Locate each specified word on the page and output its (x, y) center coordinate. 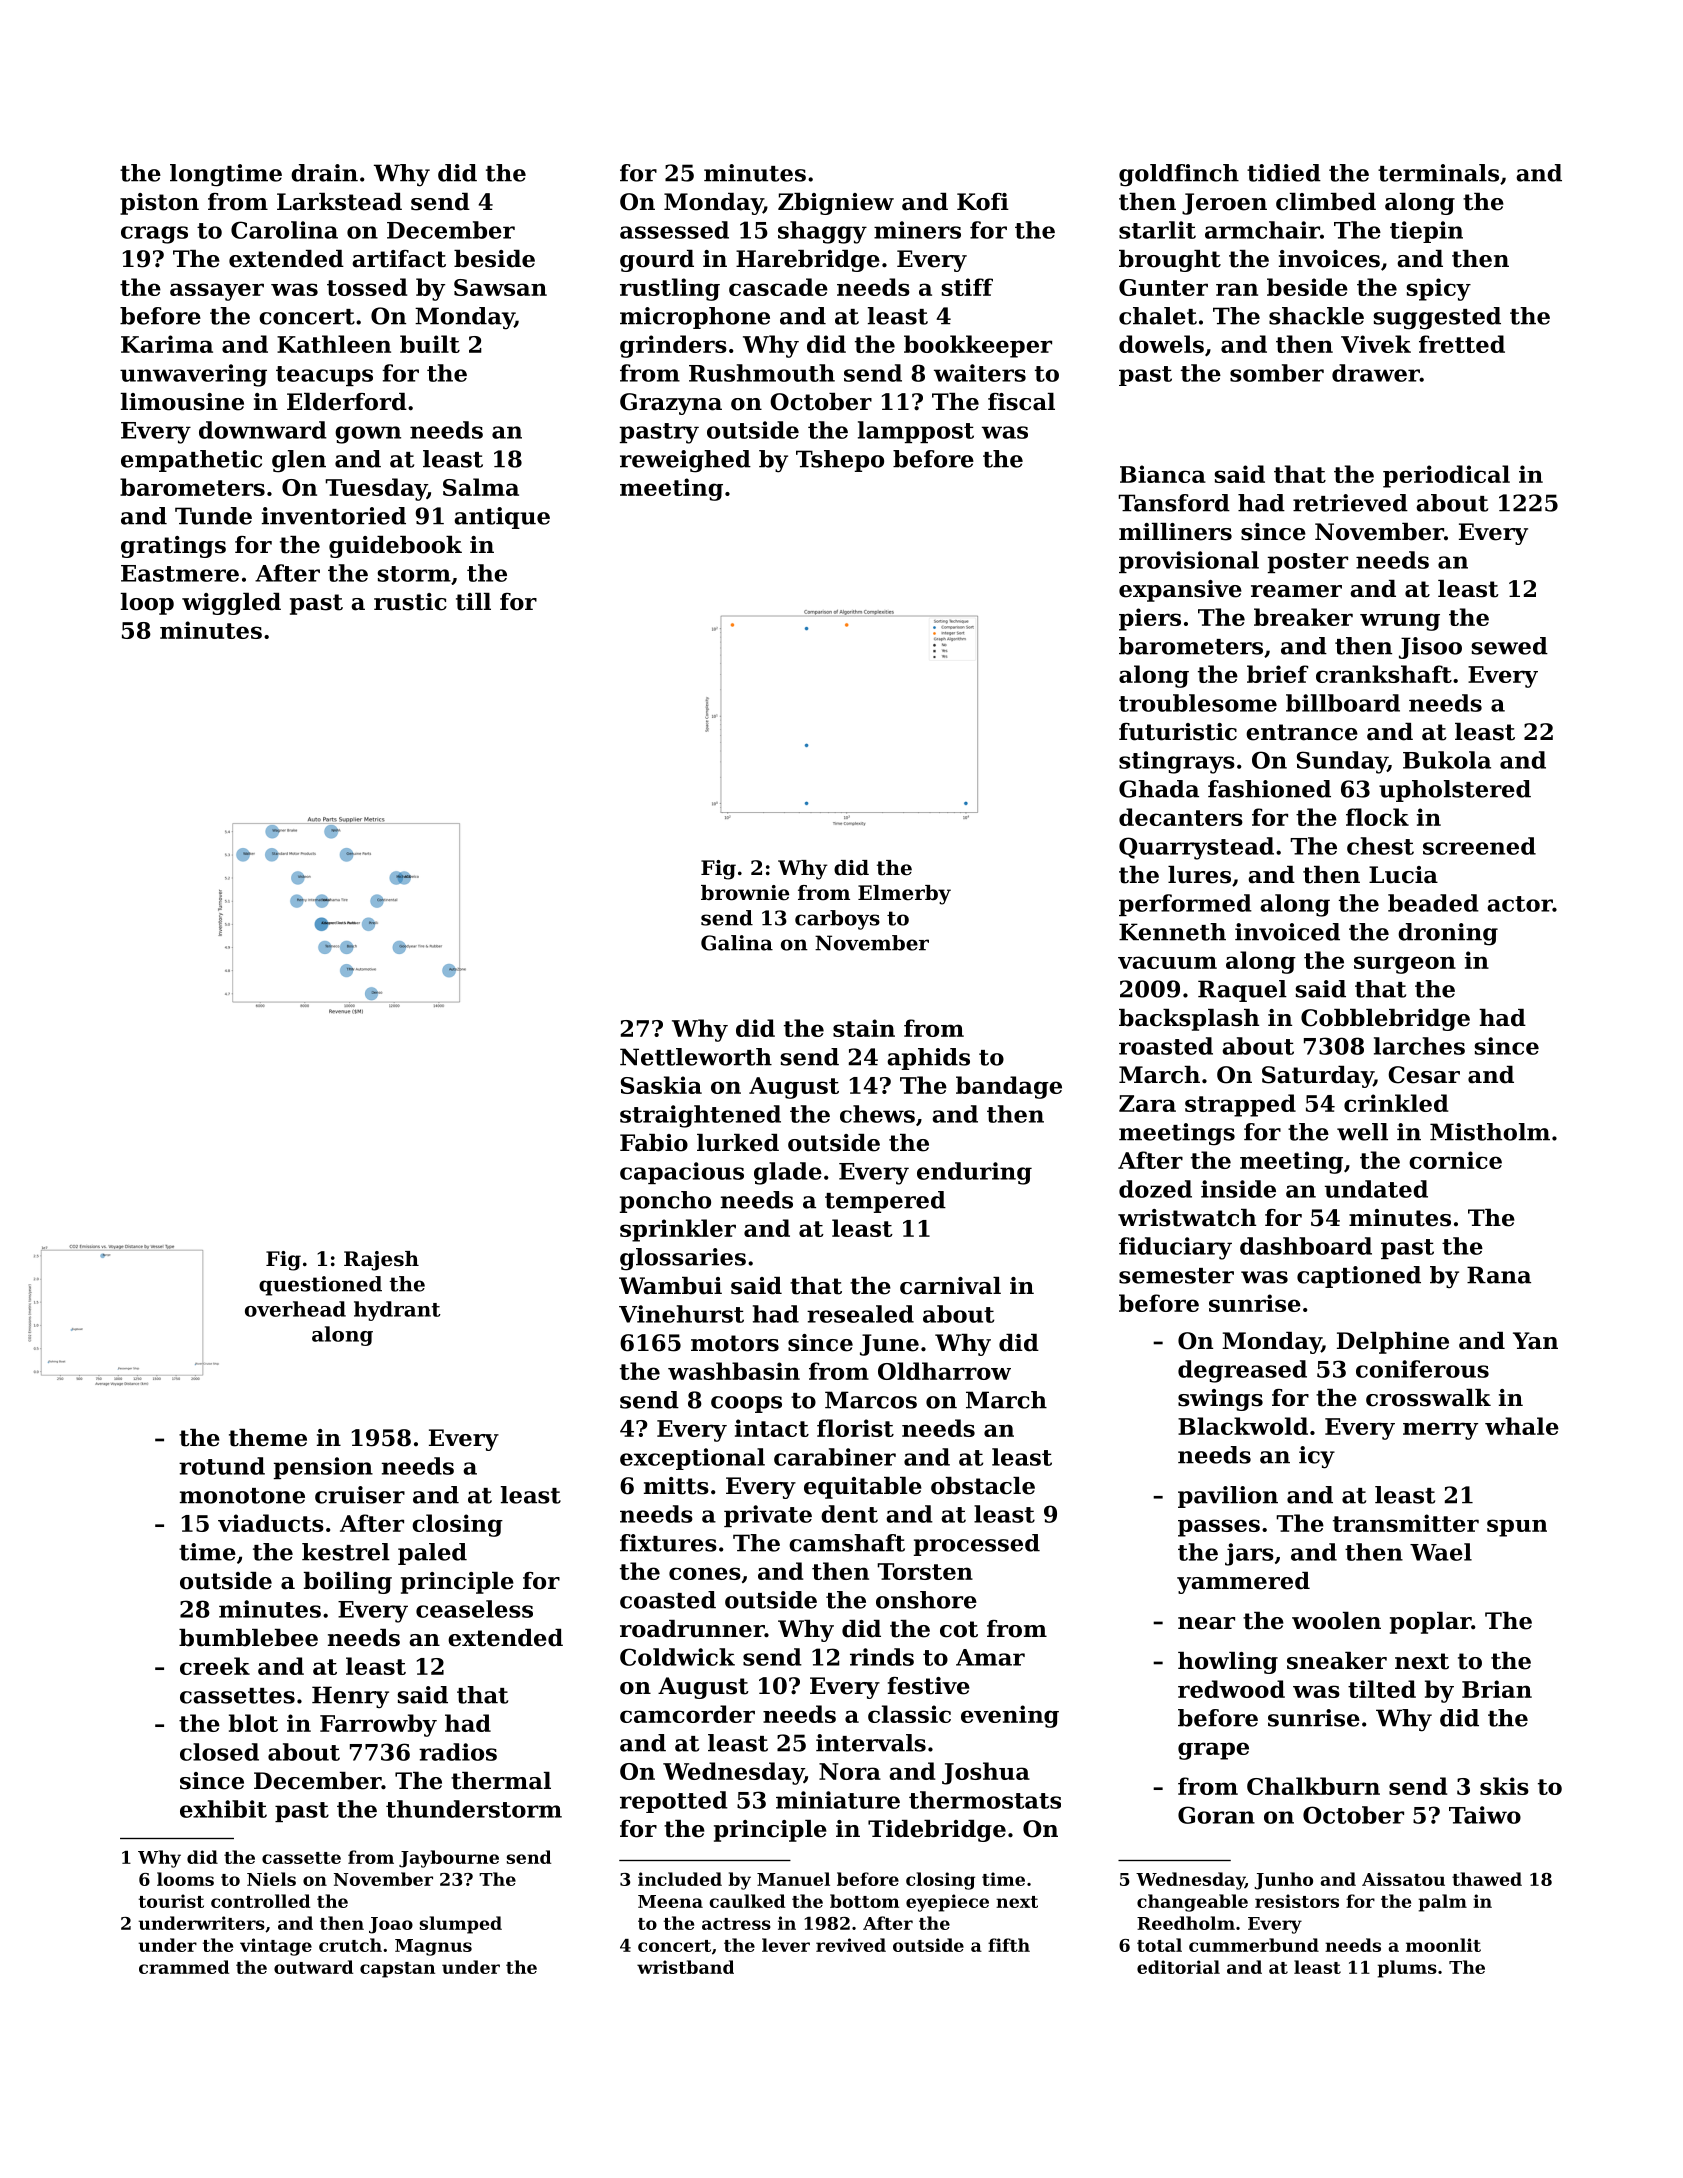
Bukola (1447, 760)
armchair (1262, 230)
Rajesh (381, 1261)
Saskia (661, 1085)
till (473, 602)
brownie (745, 893)
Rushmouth (762, 373)
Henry (350, 1697)
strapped (1240, 1105)
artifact (399, 259)
